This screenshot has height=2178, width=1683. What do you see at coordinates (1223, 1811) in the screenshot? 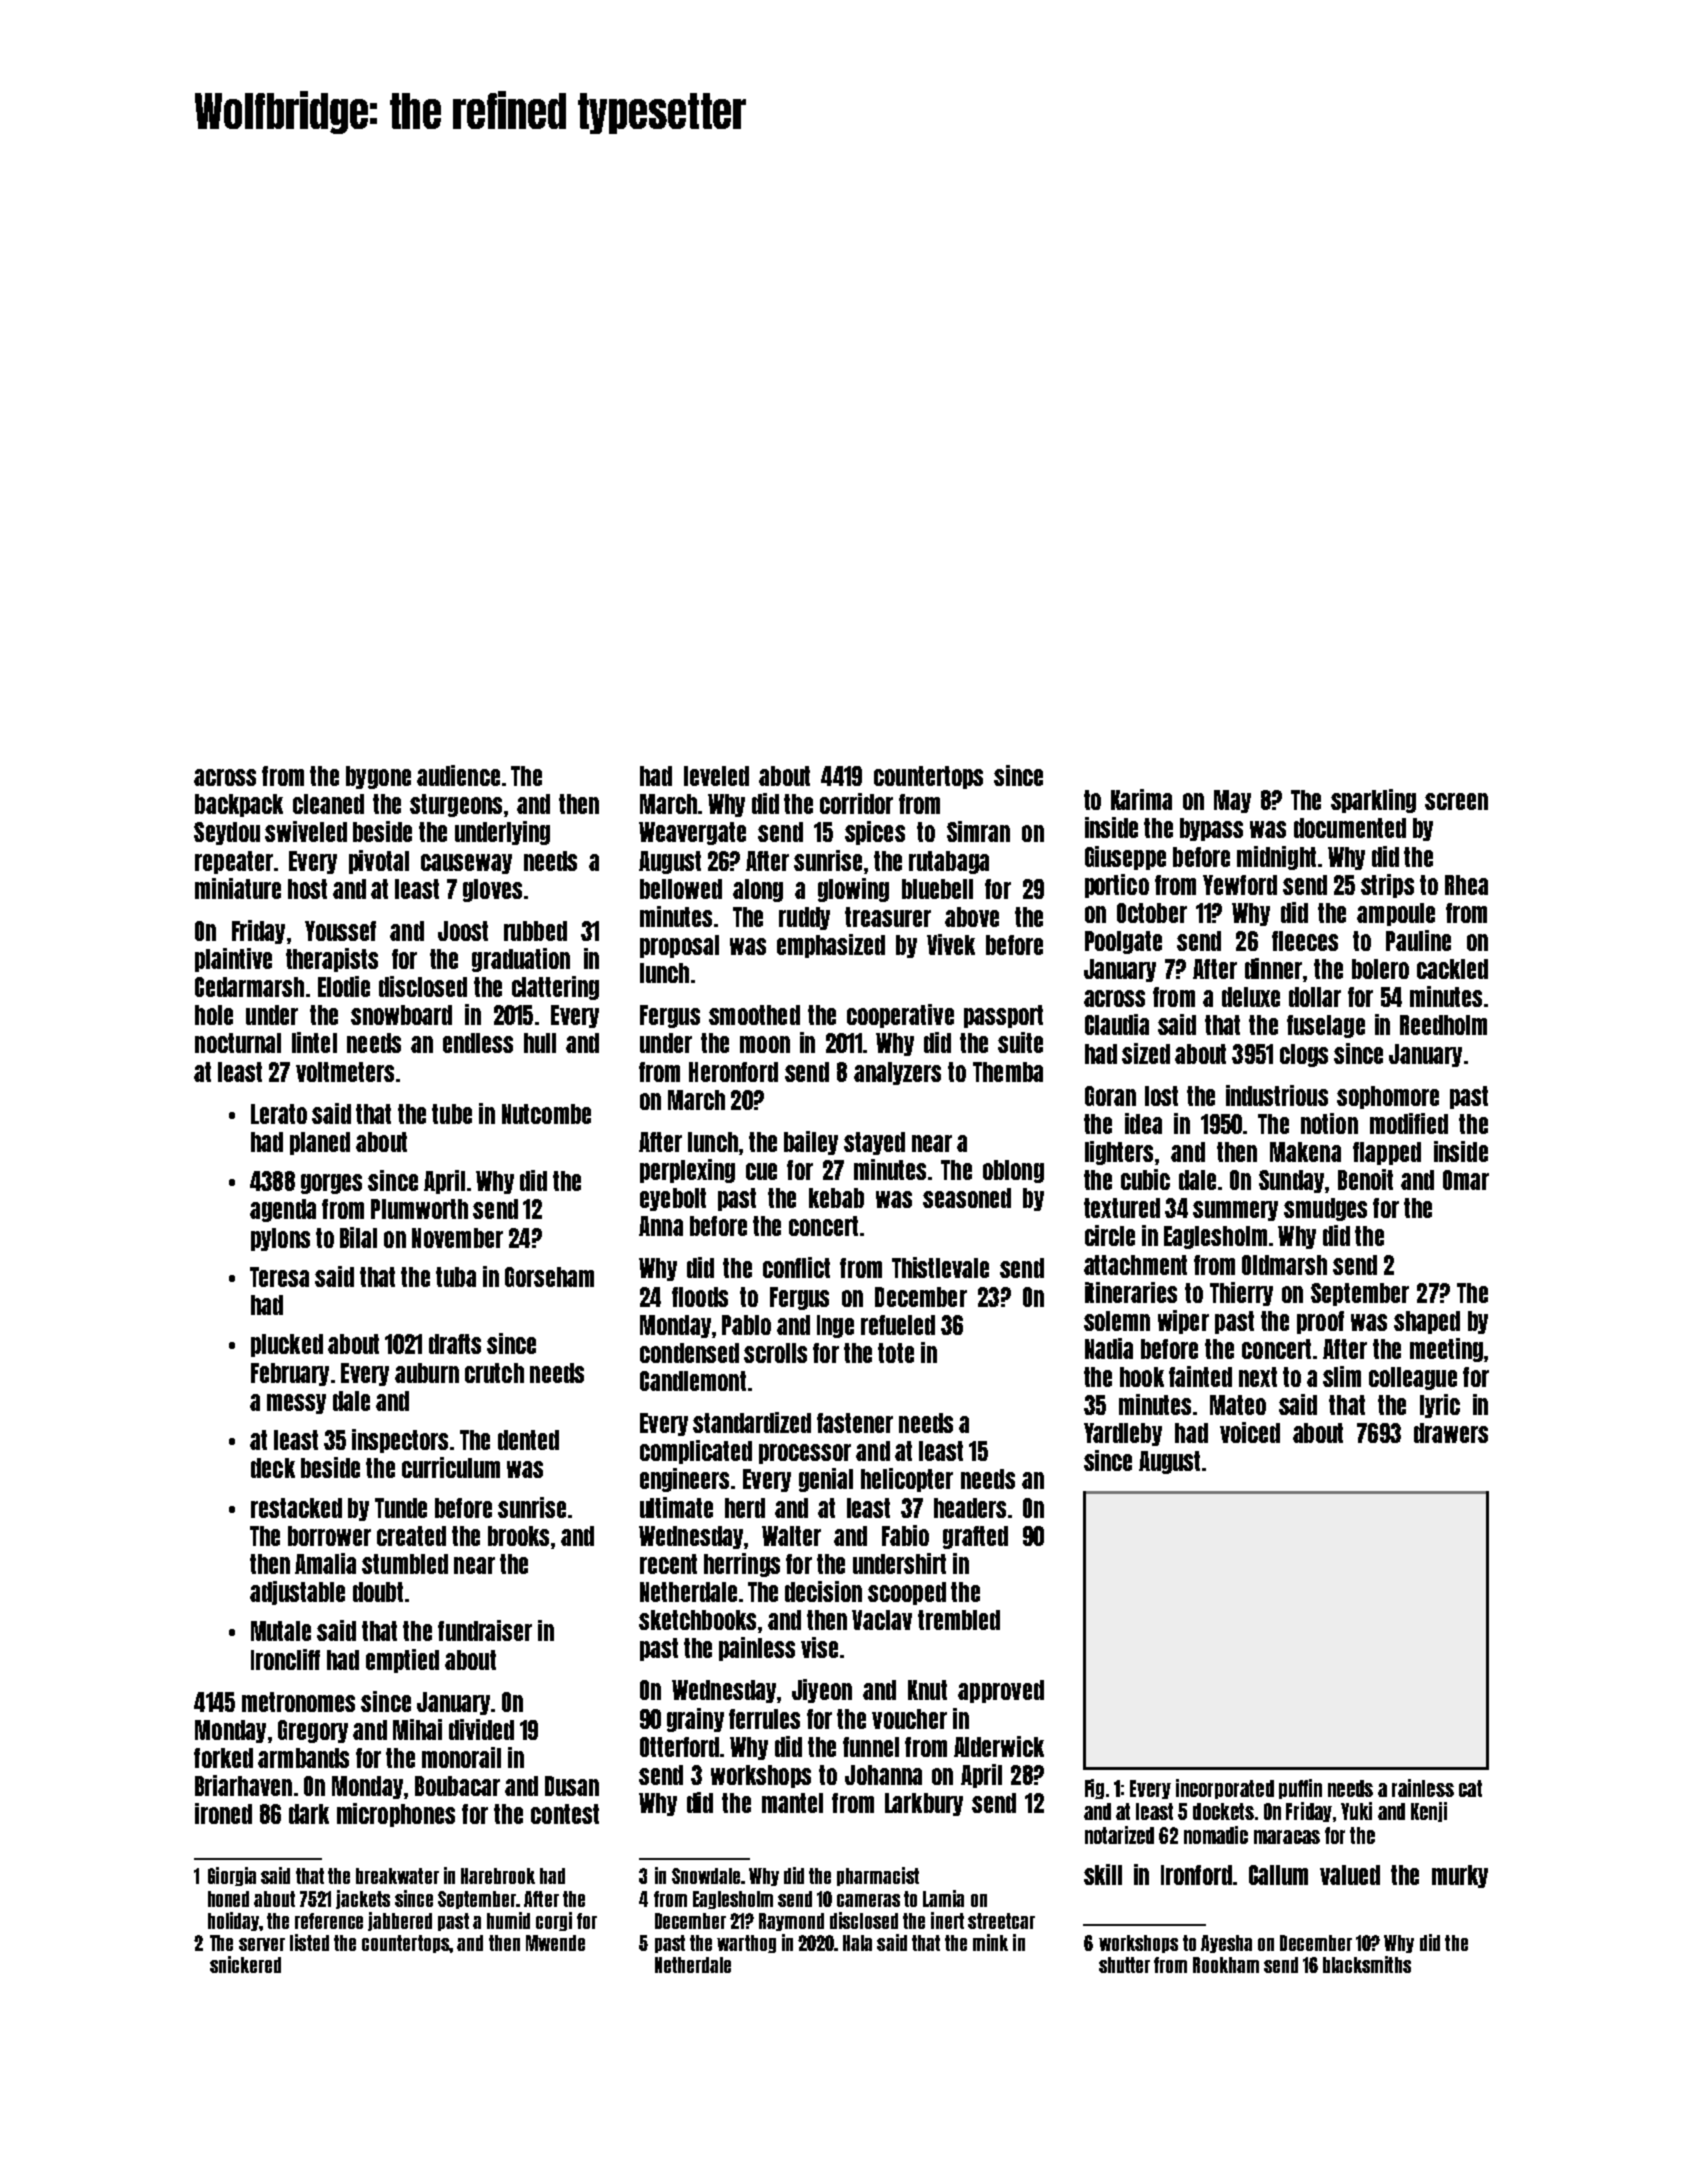
I see `dockets` at bounding box center [1223, 1811].
